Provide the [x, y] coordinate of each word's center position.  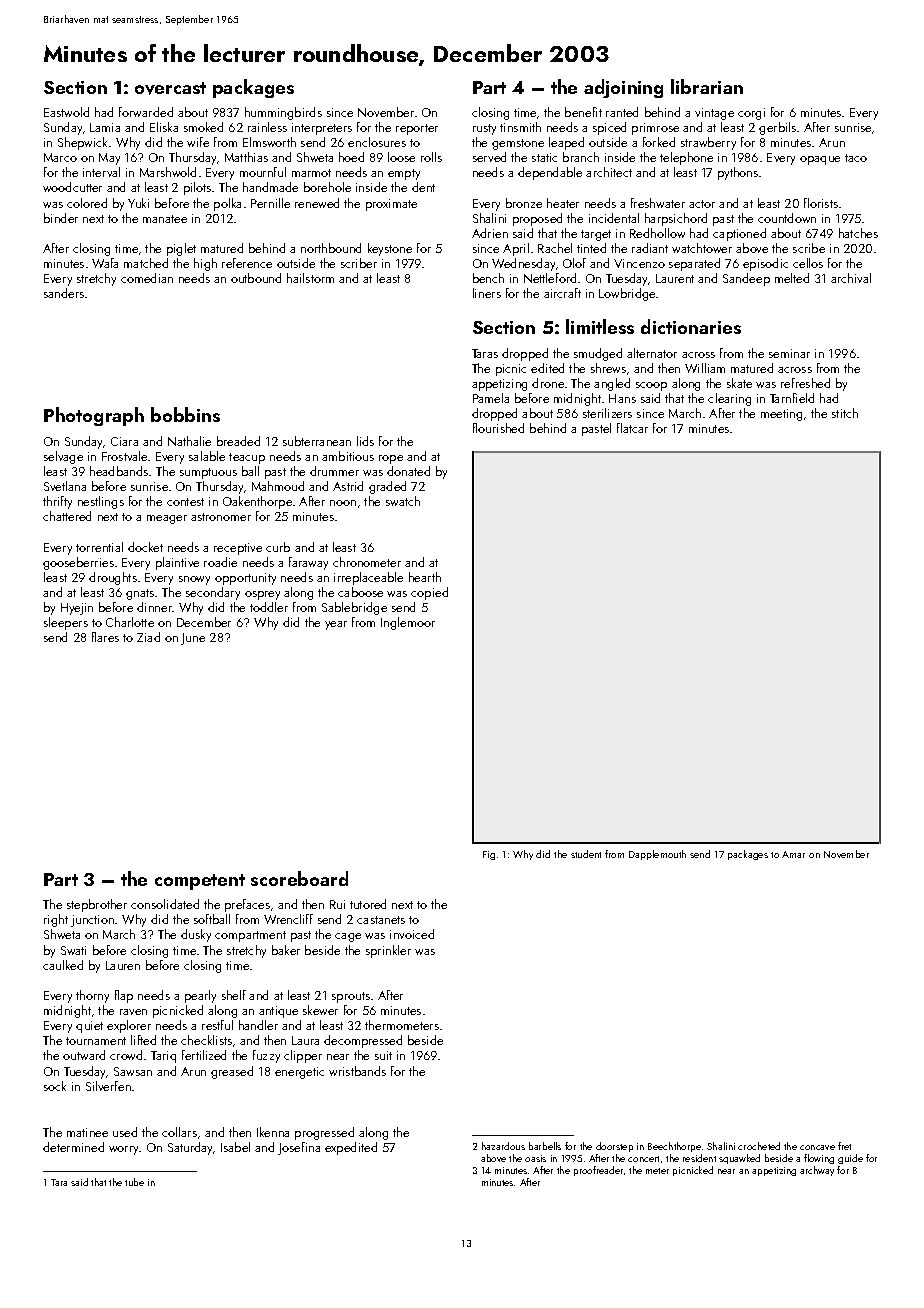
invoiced [412, 934]
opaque [820, 160]
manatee [165, 219]
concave [817, 1147]
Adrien [490, 233]
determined [73, 1147]
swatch [403, 501]
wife [198, 142]
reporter [417, 129]
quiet [89, 1027]
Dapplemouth [657, 855]
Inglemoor [408, 623]
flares [105, 637]
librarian [707, 86]
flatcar [632, 428]
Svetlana [65, 486]
